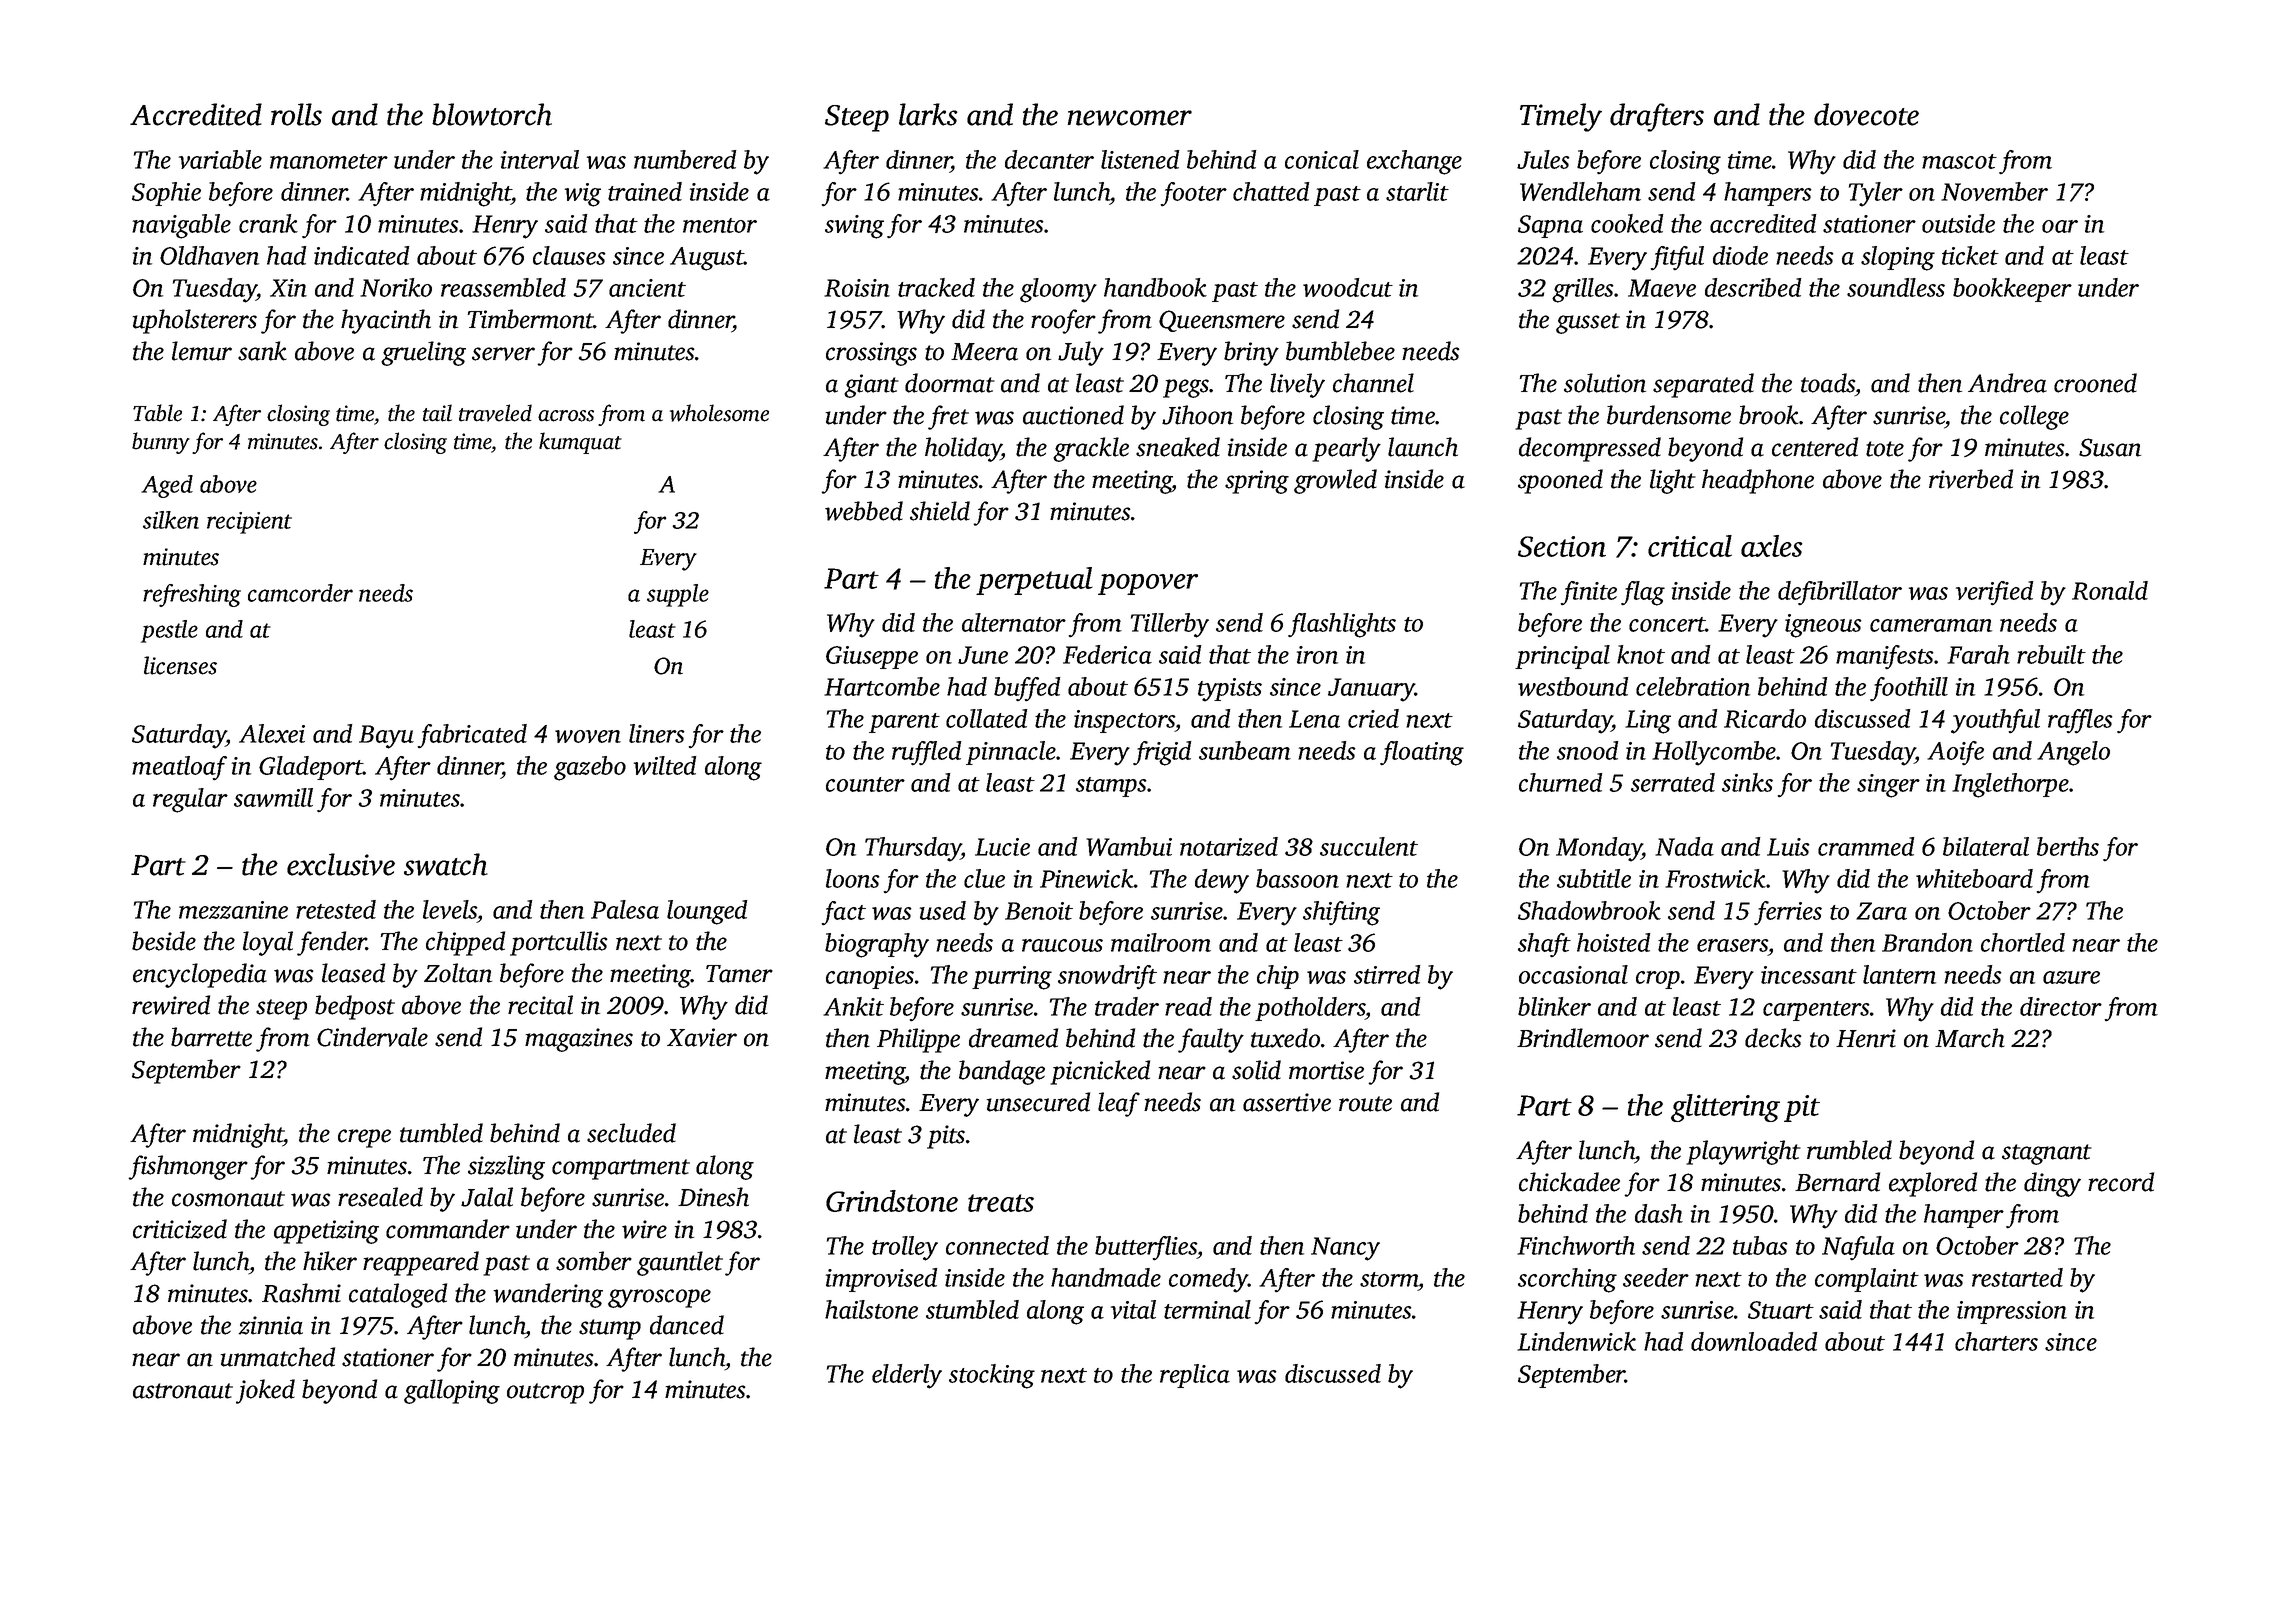 The image size is (2292, 1620). I want to click on galloping, so click(452, 1391).
